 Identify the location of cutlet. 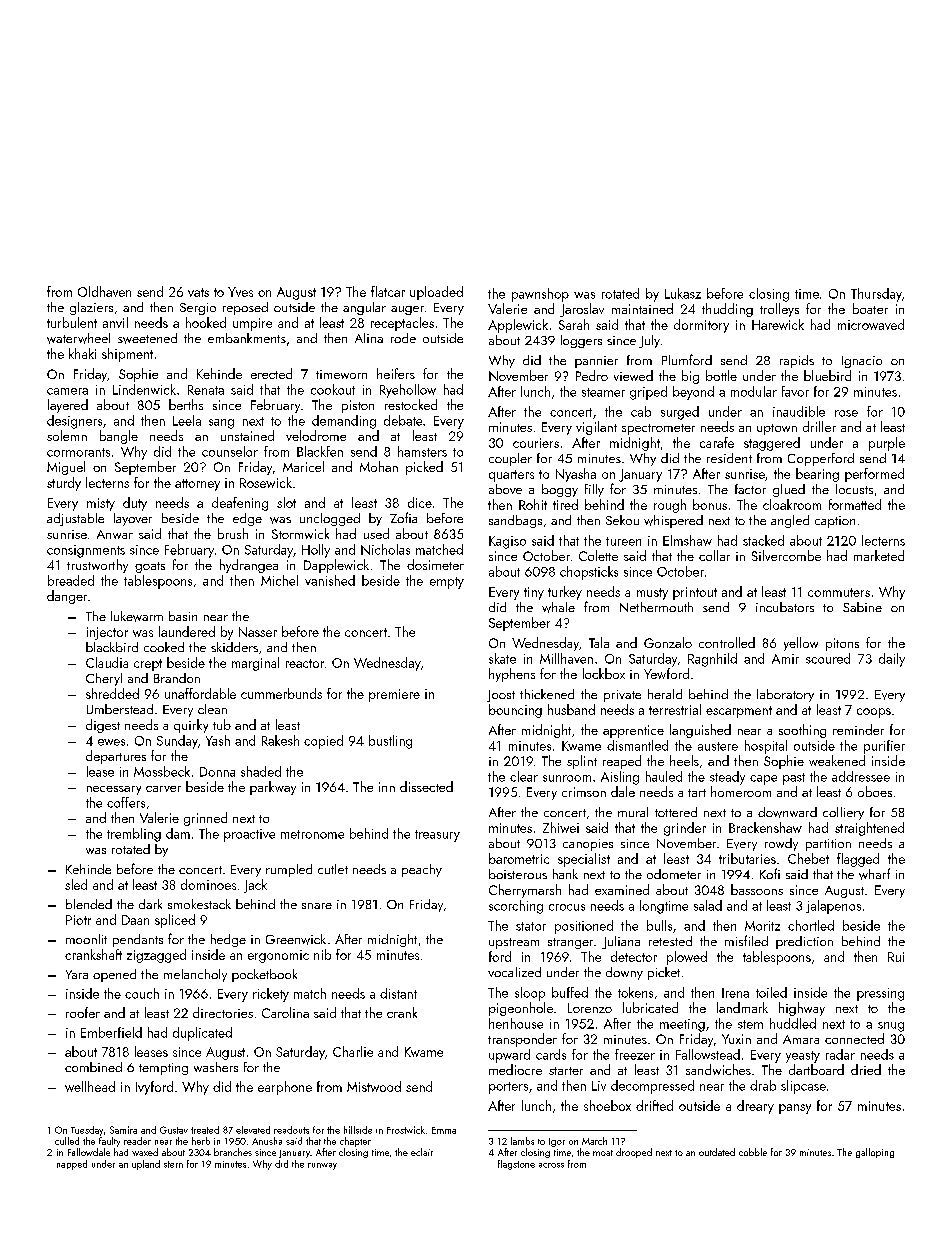
(333, 869).
